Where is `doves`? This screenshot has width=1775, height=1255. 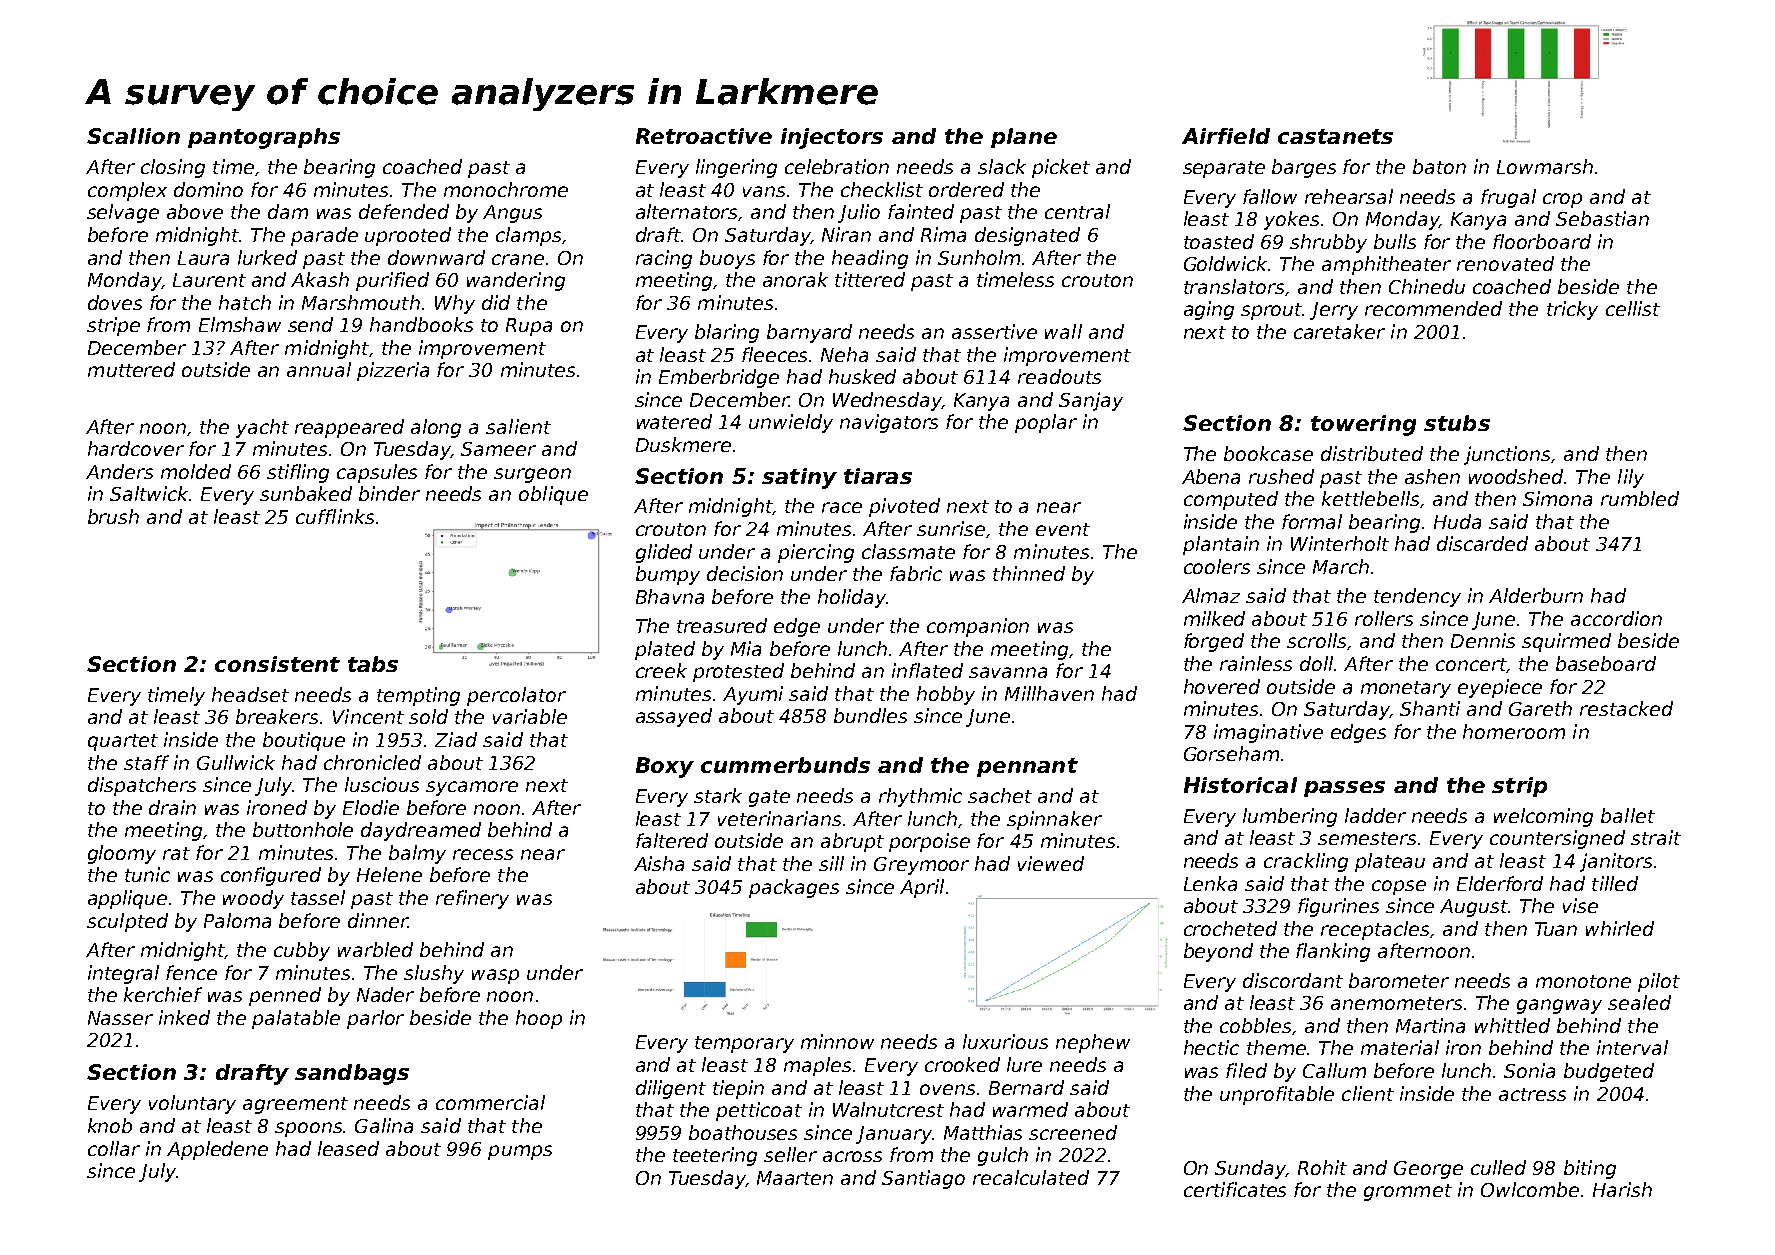 doves is located at coordinates (115, 302).
